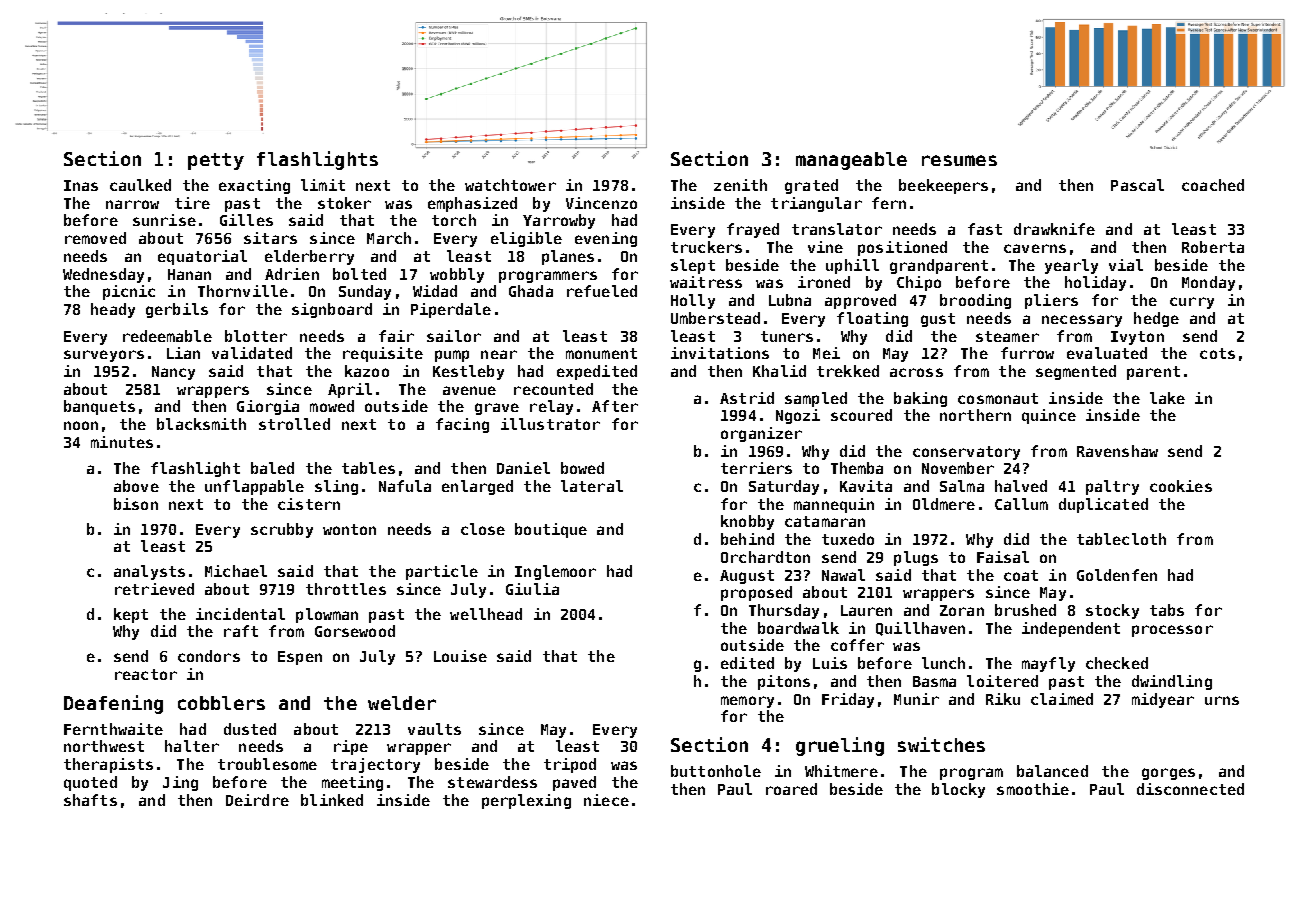 The image size is (1308, 924). I want to click on manageable, so click(851, 161).
